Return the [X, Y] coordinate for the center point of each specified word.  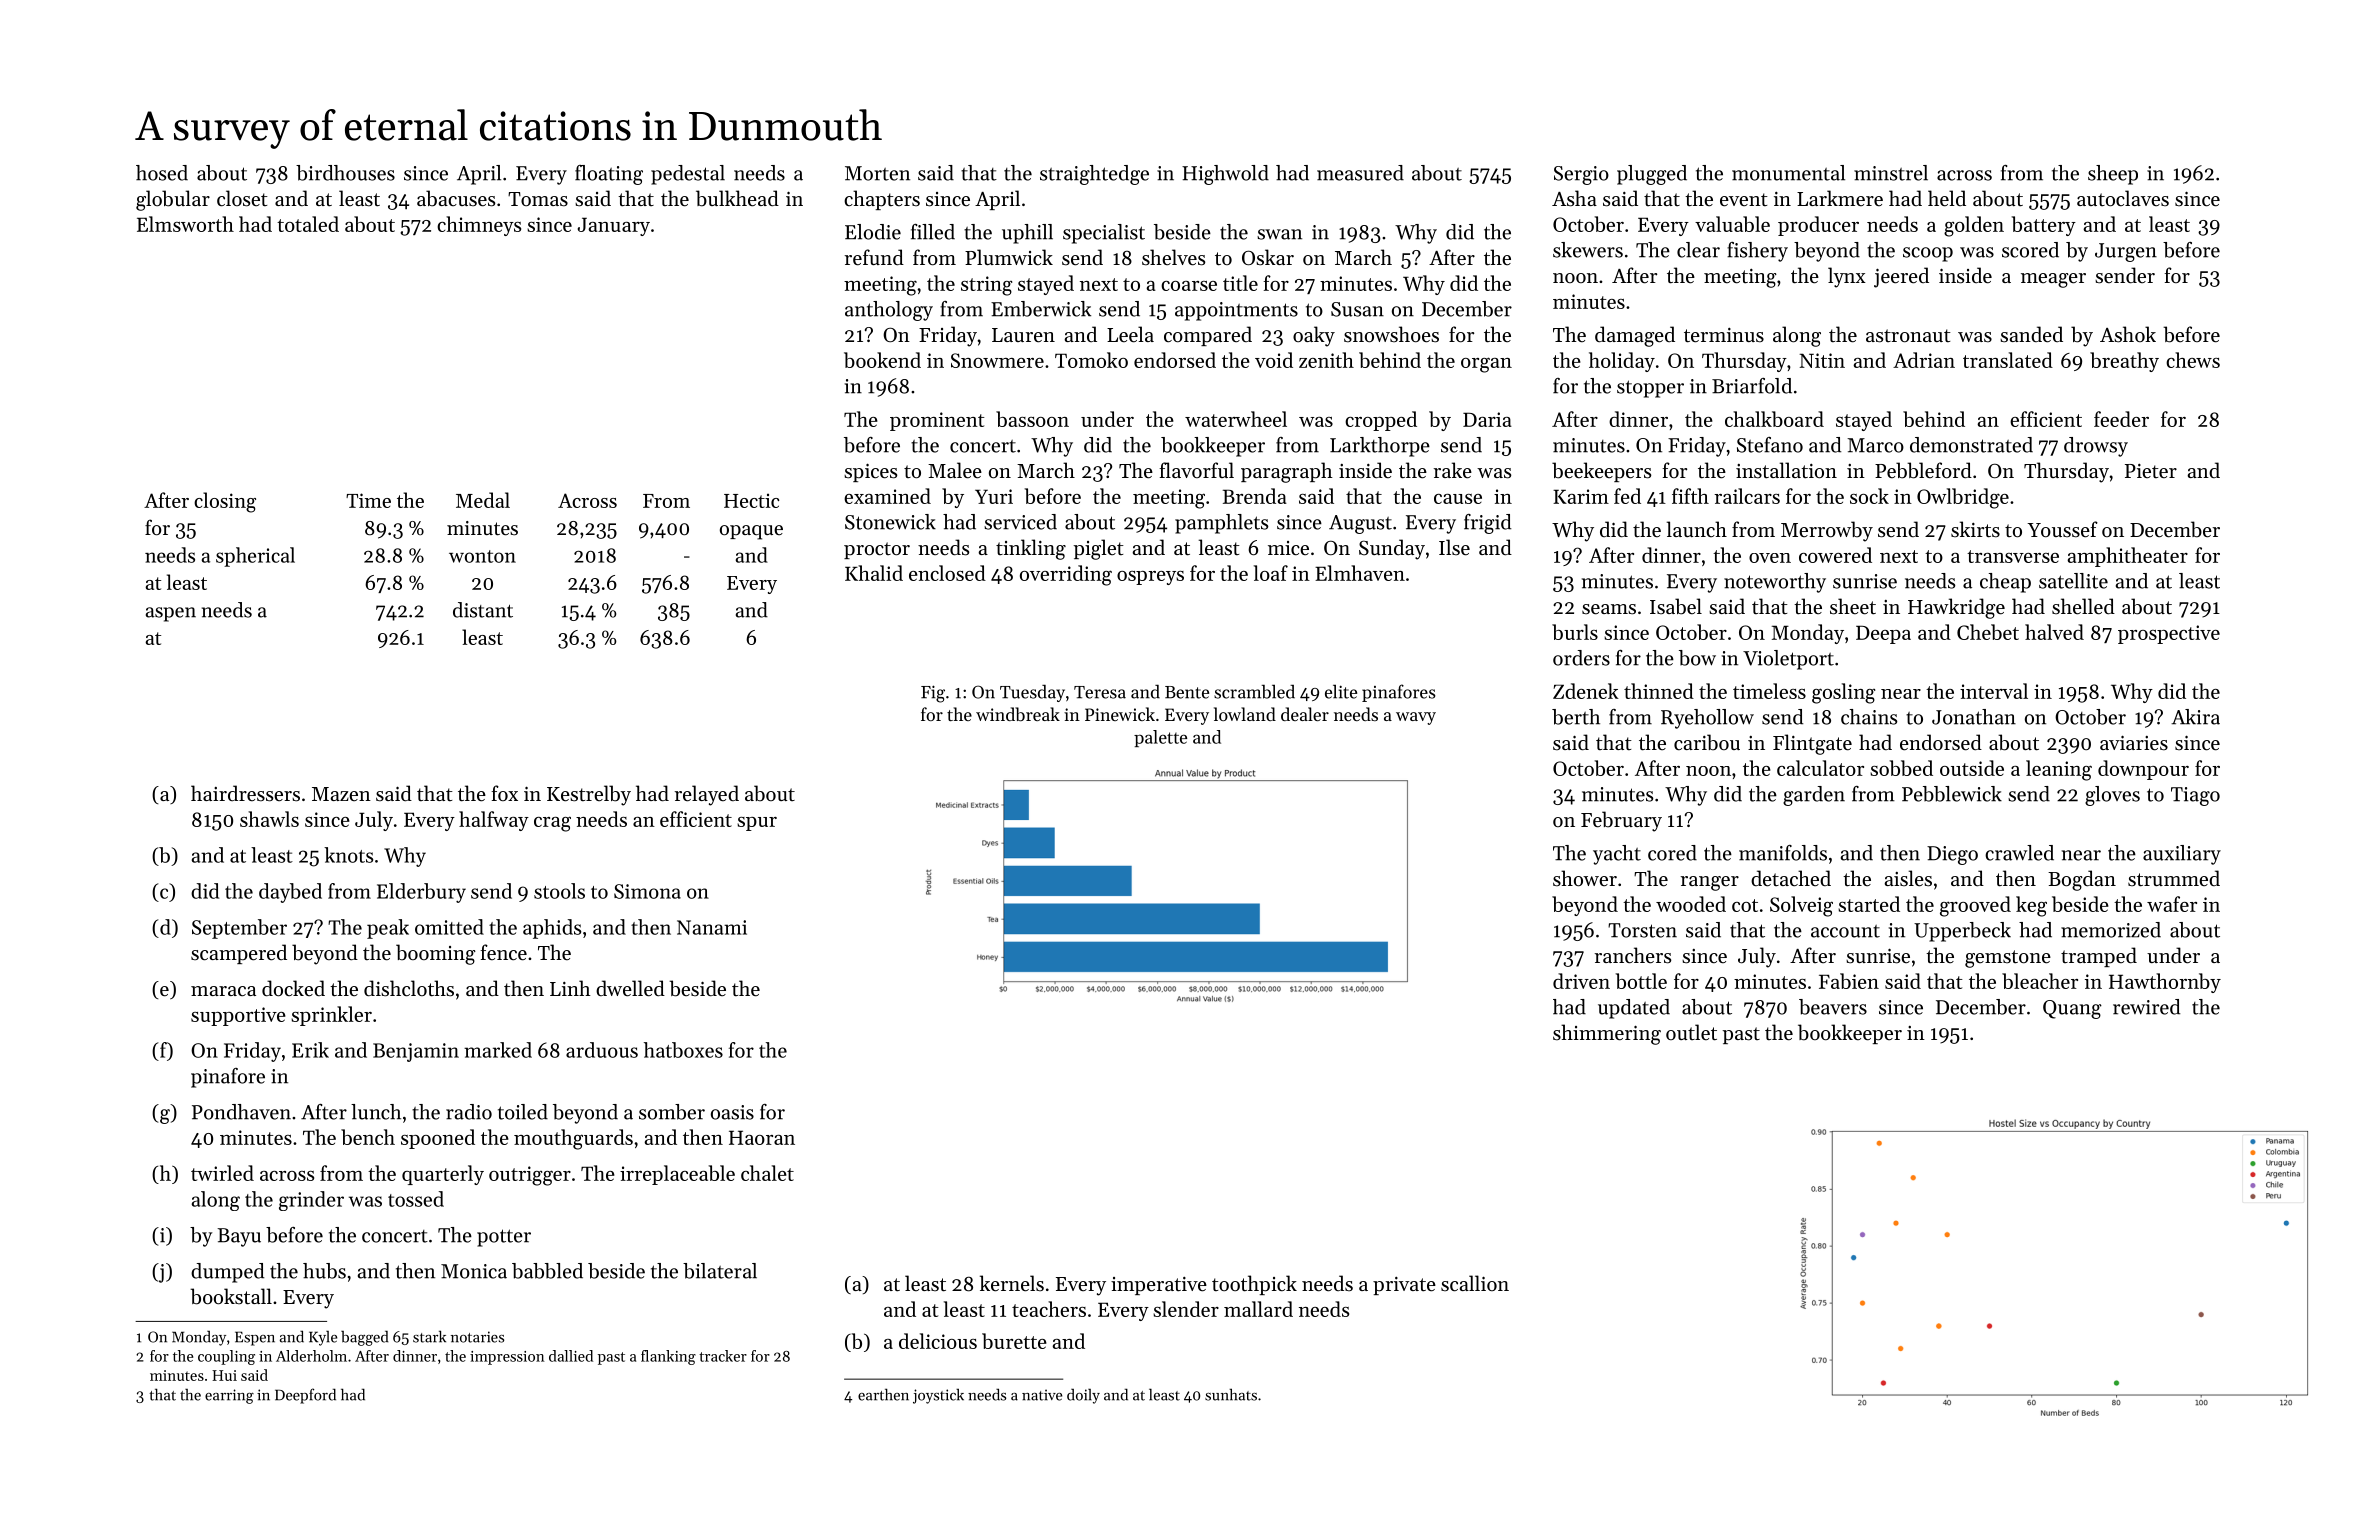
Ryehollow [1707, 719]
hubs [324, 1271]
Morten [877, 173]
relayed [707, 795]
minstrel [1891, 173]
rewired [2146, 1007]
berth [1576, 717]
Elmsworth [185, 224]
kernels [1012, 1283]
